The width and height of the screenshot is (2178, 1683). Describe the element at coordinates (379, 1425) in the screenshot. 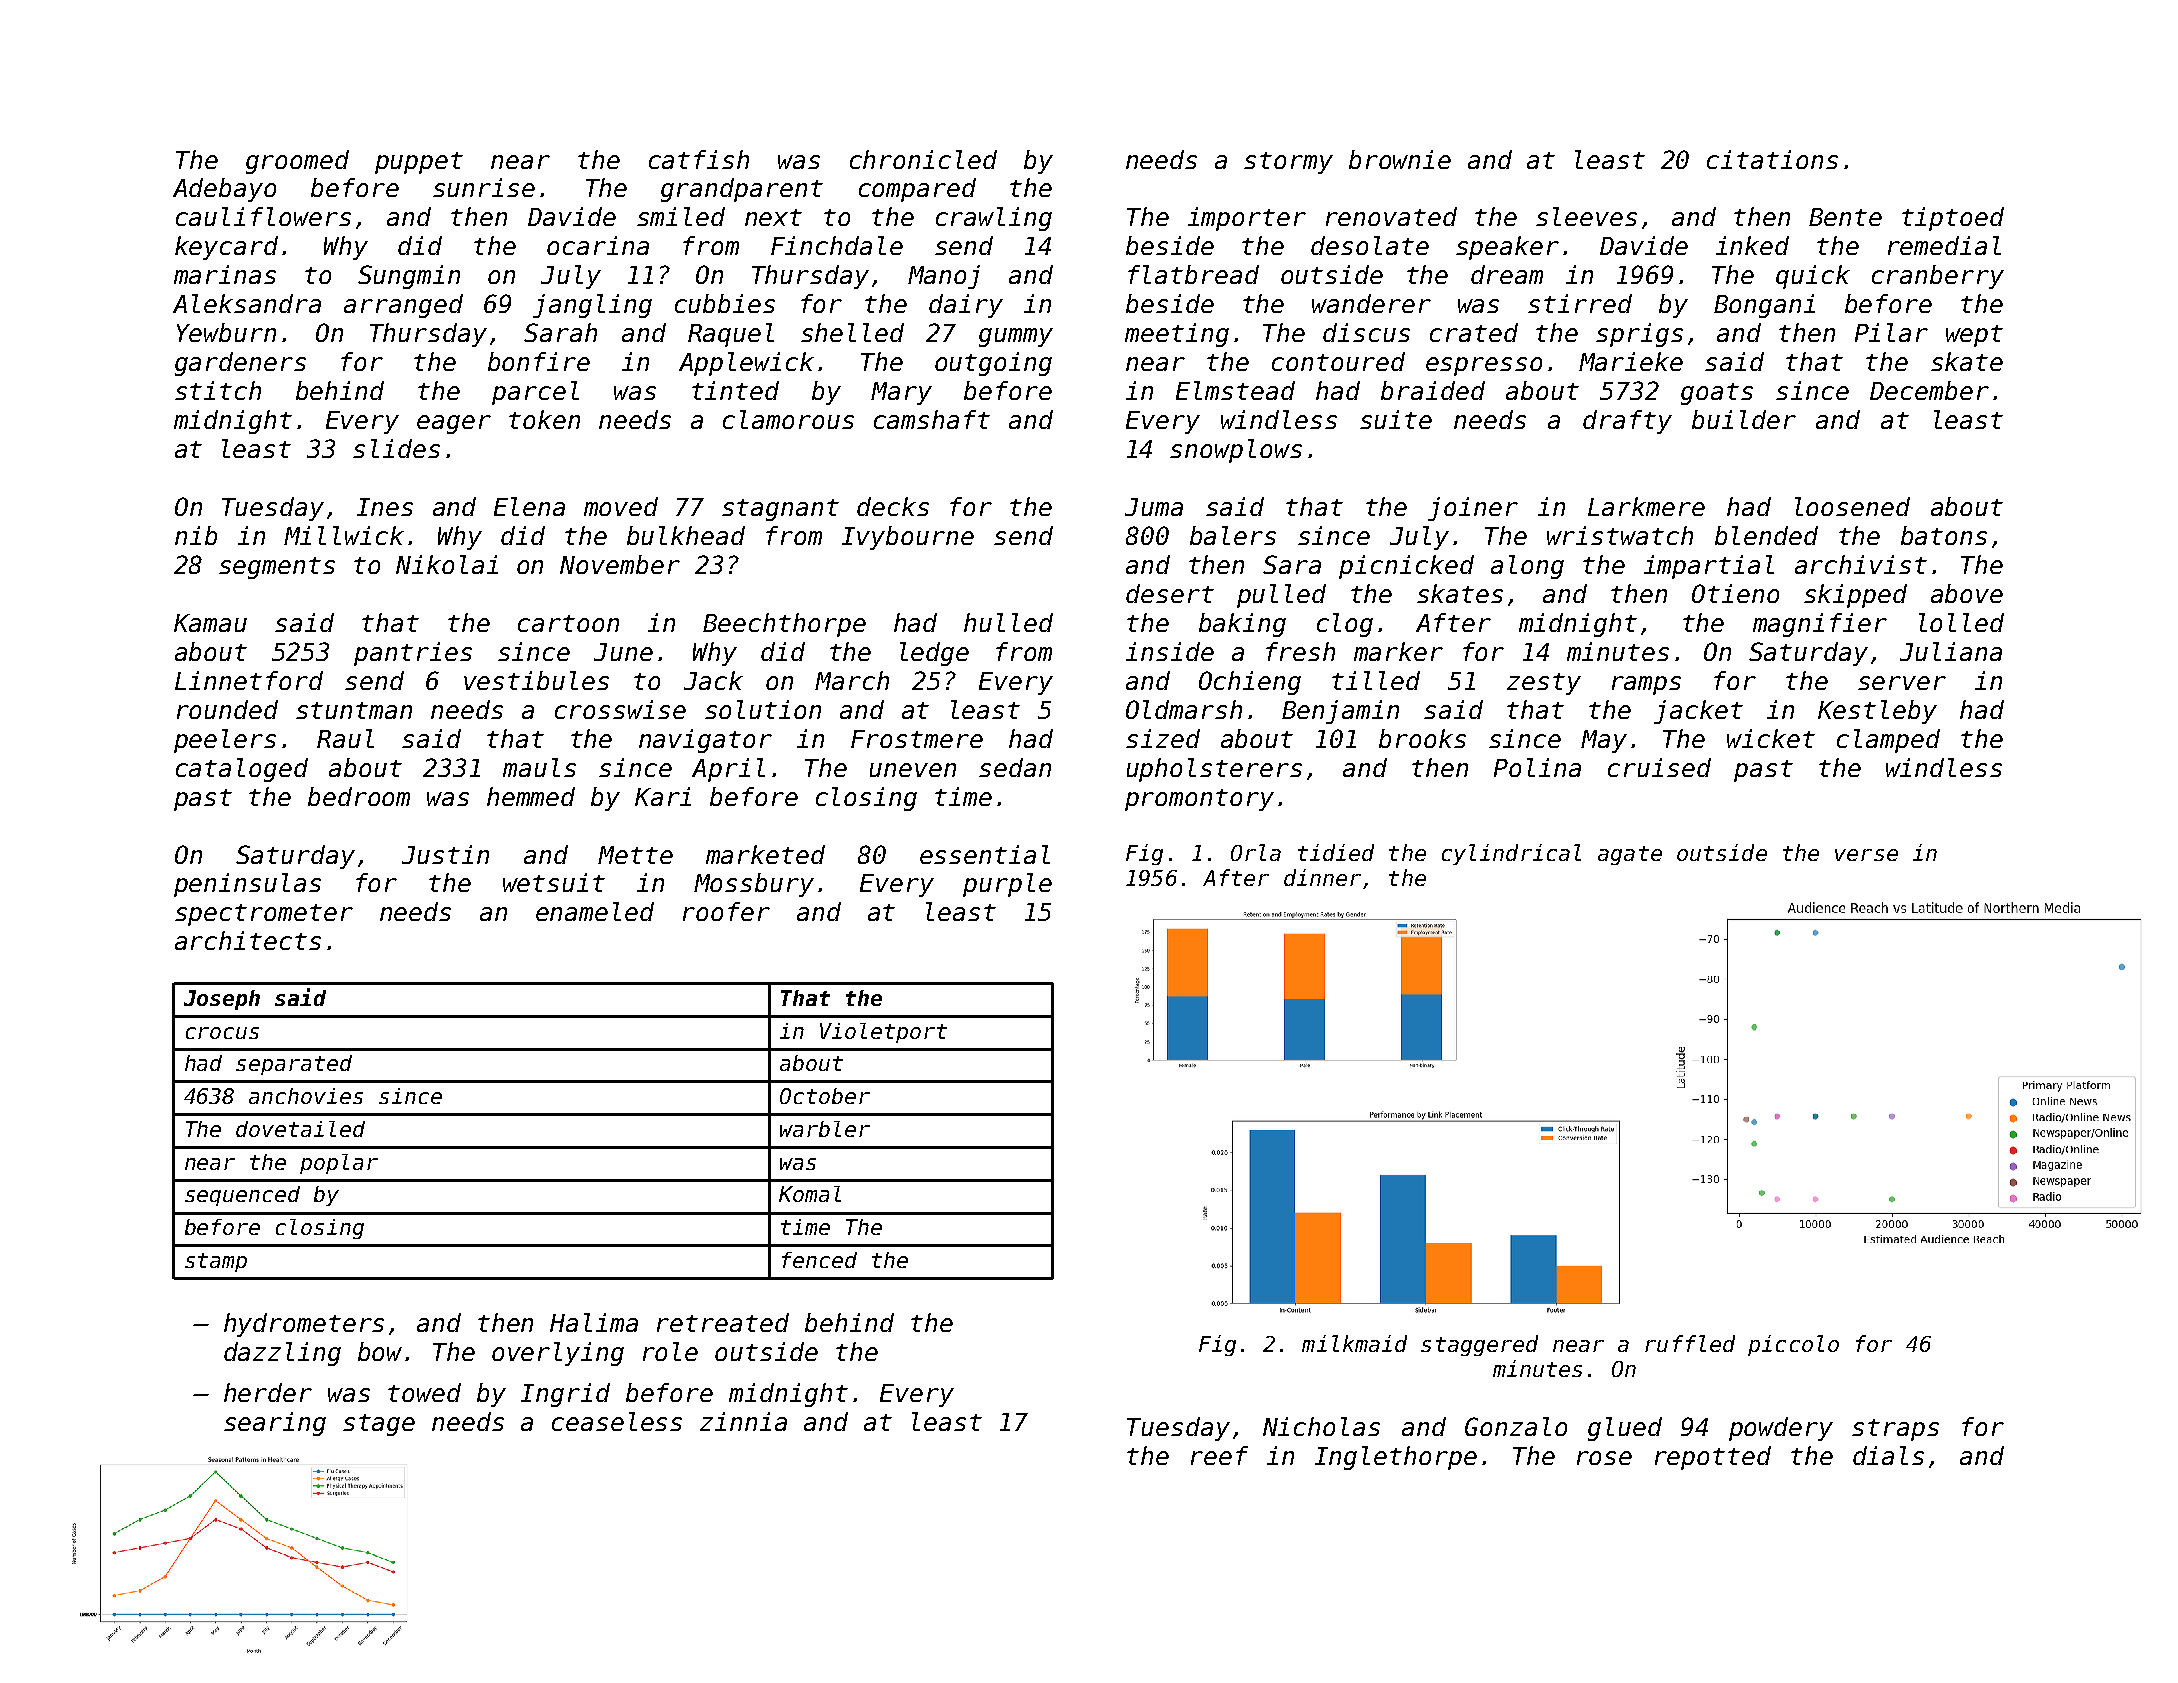

I see `stage` at that location.
